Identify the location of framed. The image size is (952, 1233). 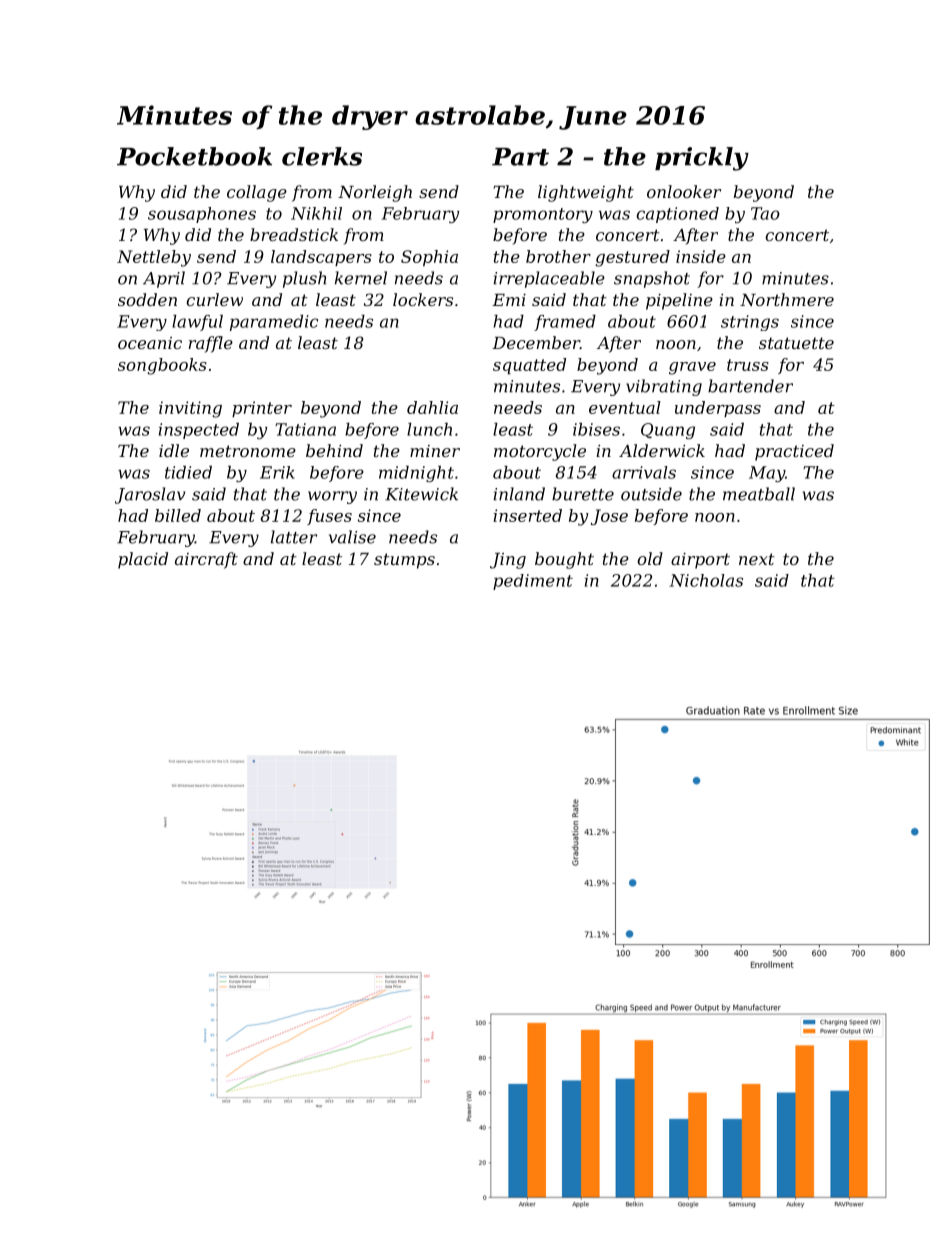
(565, 323).
